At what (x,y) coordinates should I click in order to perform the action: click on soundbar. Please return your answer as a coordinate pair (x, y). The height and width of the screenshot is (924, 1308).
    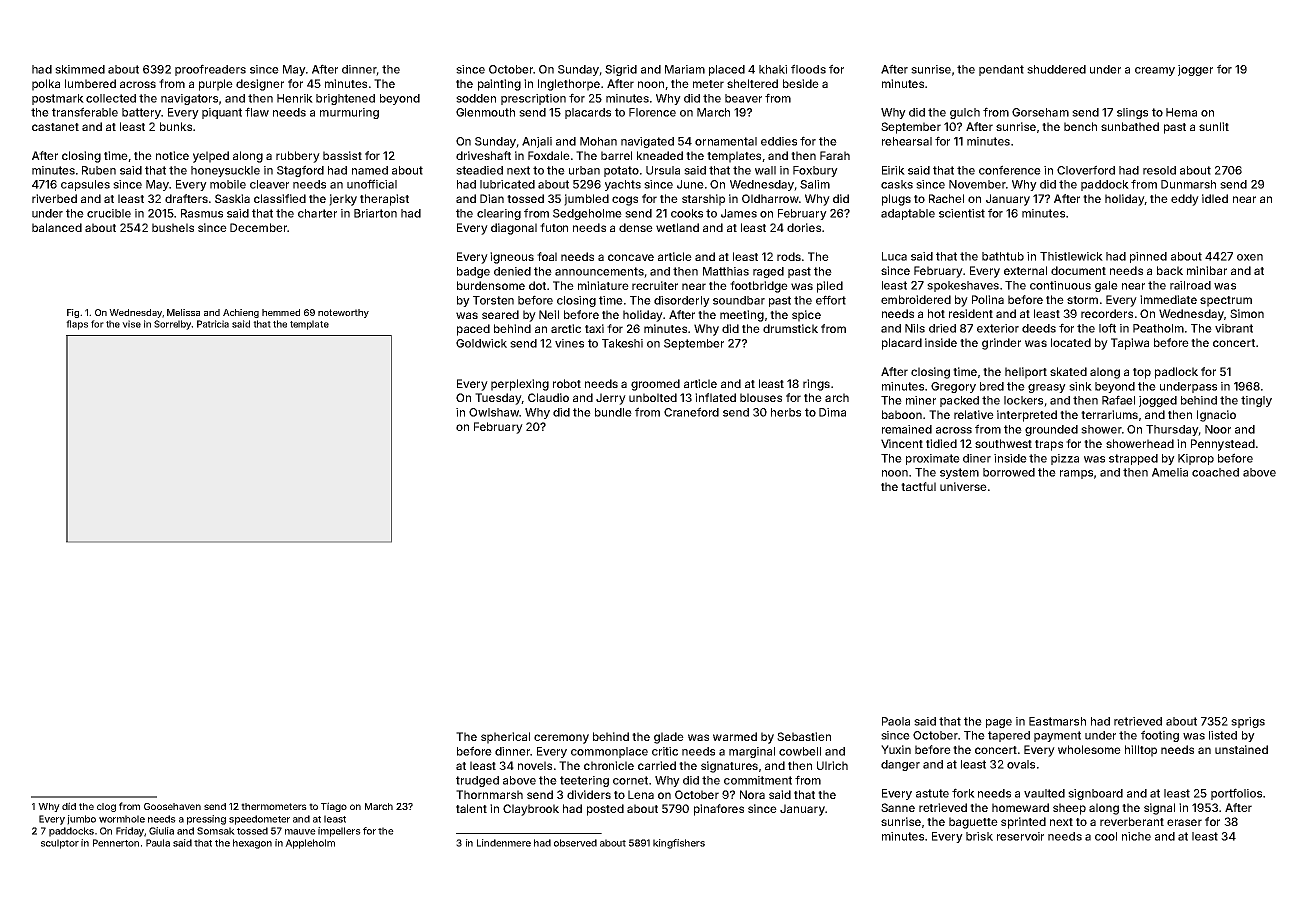
    Looking at the image, I should click on (739, 300).
